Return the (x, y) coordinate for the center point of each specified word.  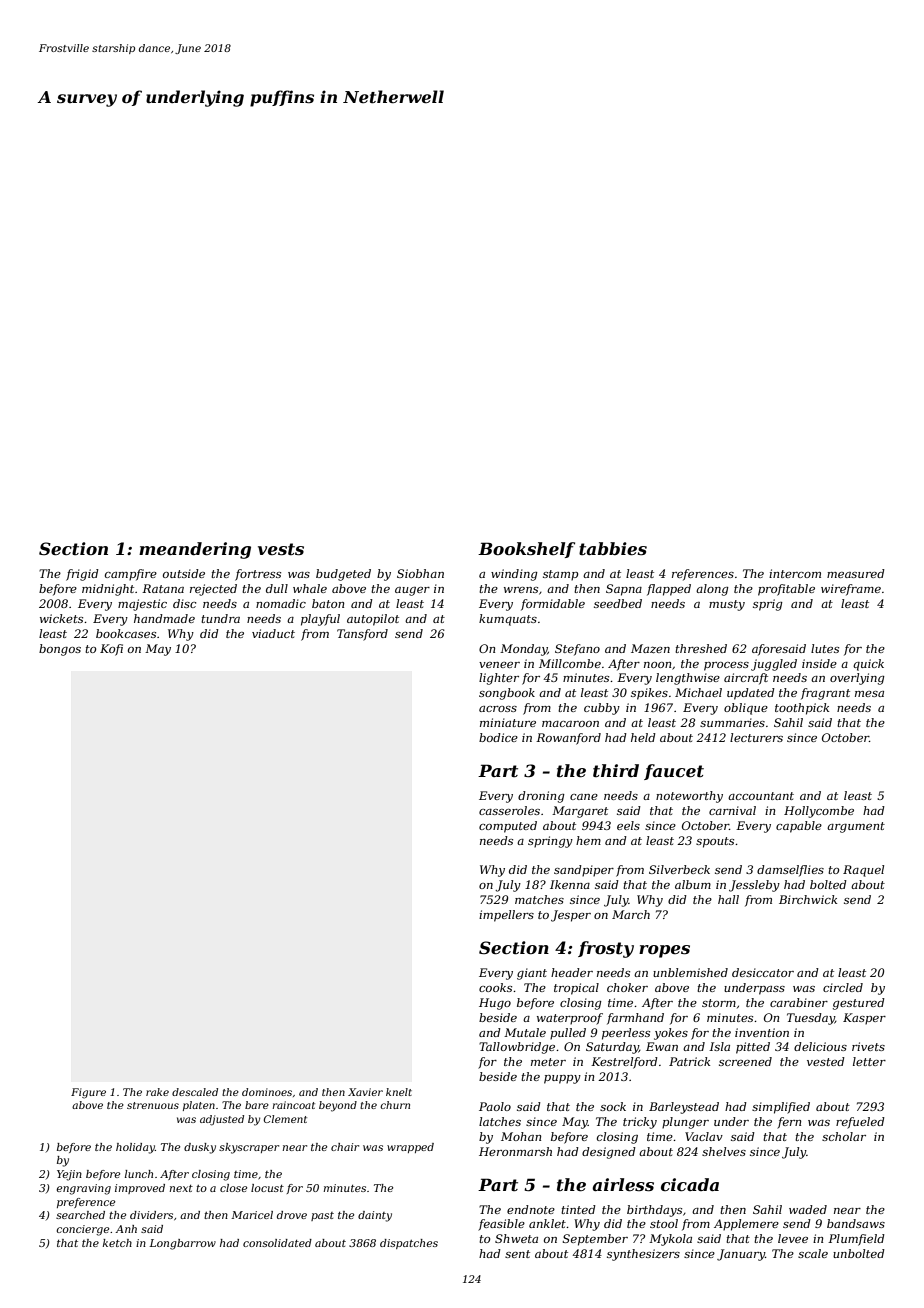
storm (719, 1003)
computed (508, 827)
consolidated (277, 1243)
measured (856, 573)
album (693, 884)
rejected (213, 590)
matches (539, 899)
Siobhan (420, 573)
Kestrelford (624, 1063)
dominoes (267, 1092)
